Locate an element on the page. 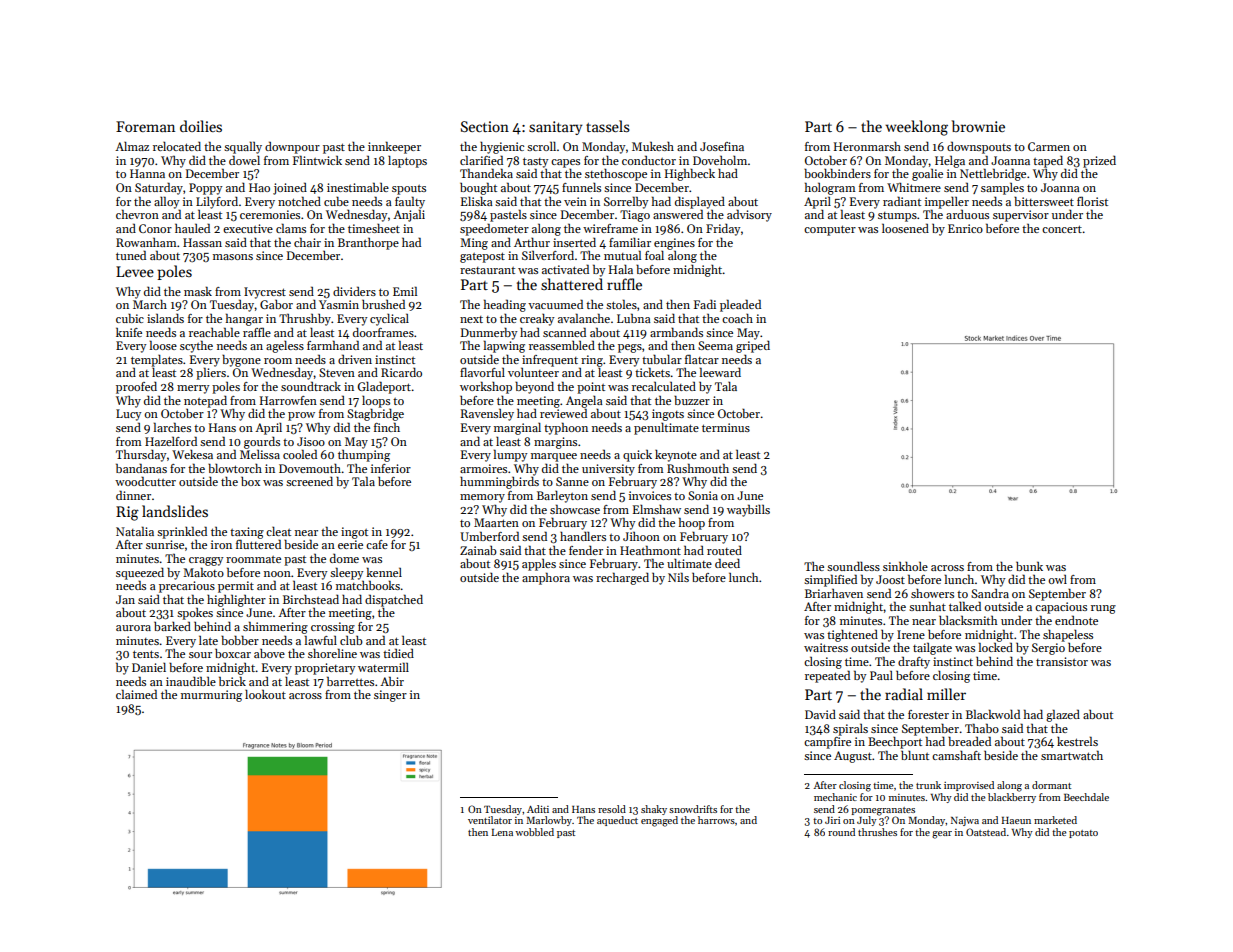 The image size is (1233, 952). miller is located at coordinates (946, 694).
